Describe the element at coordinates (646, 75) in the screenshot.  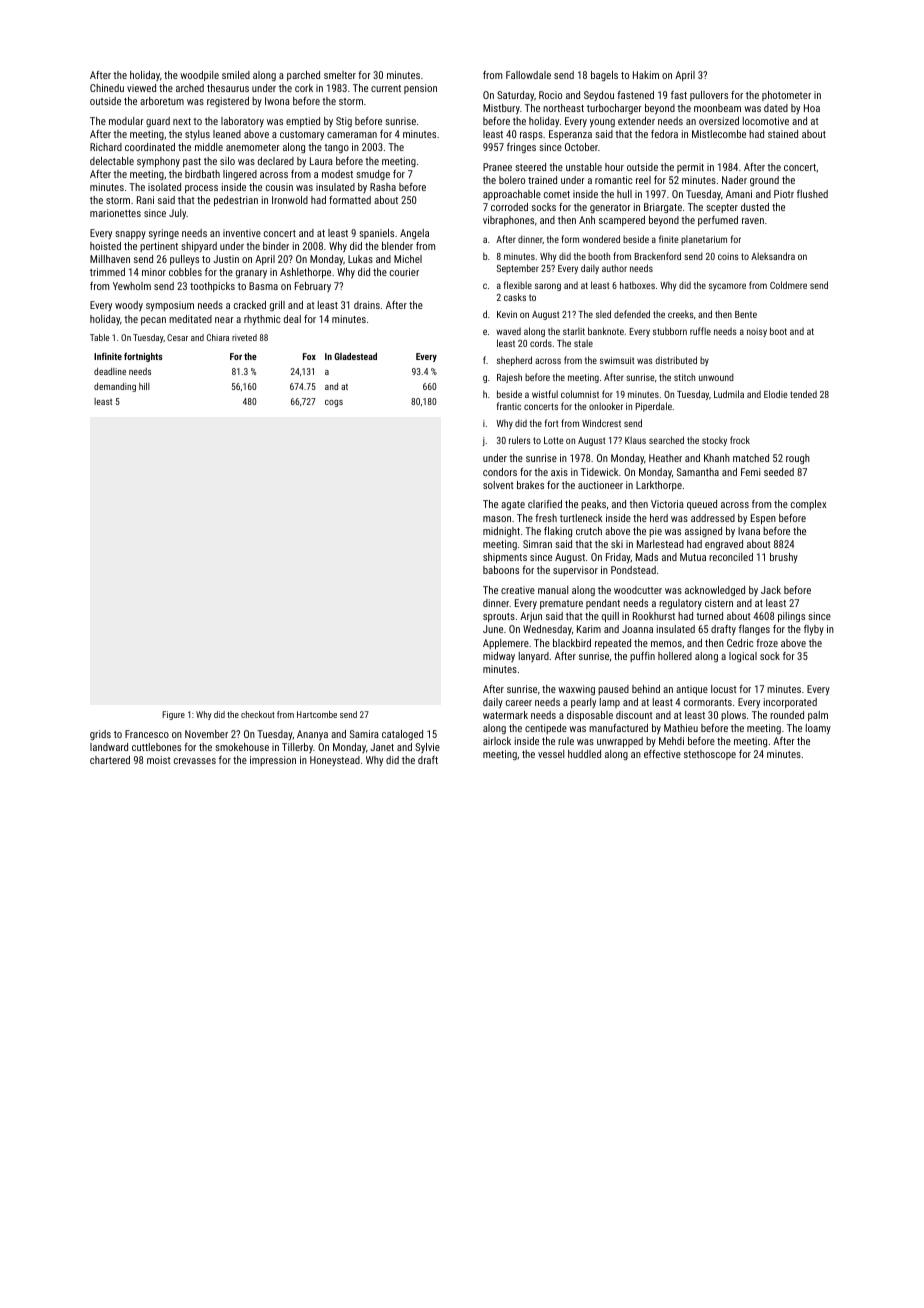
I see `Hakim` at that location.
